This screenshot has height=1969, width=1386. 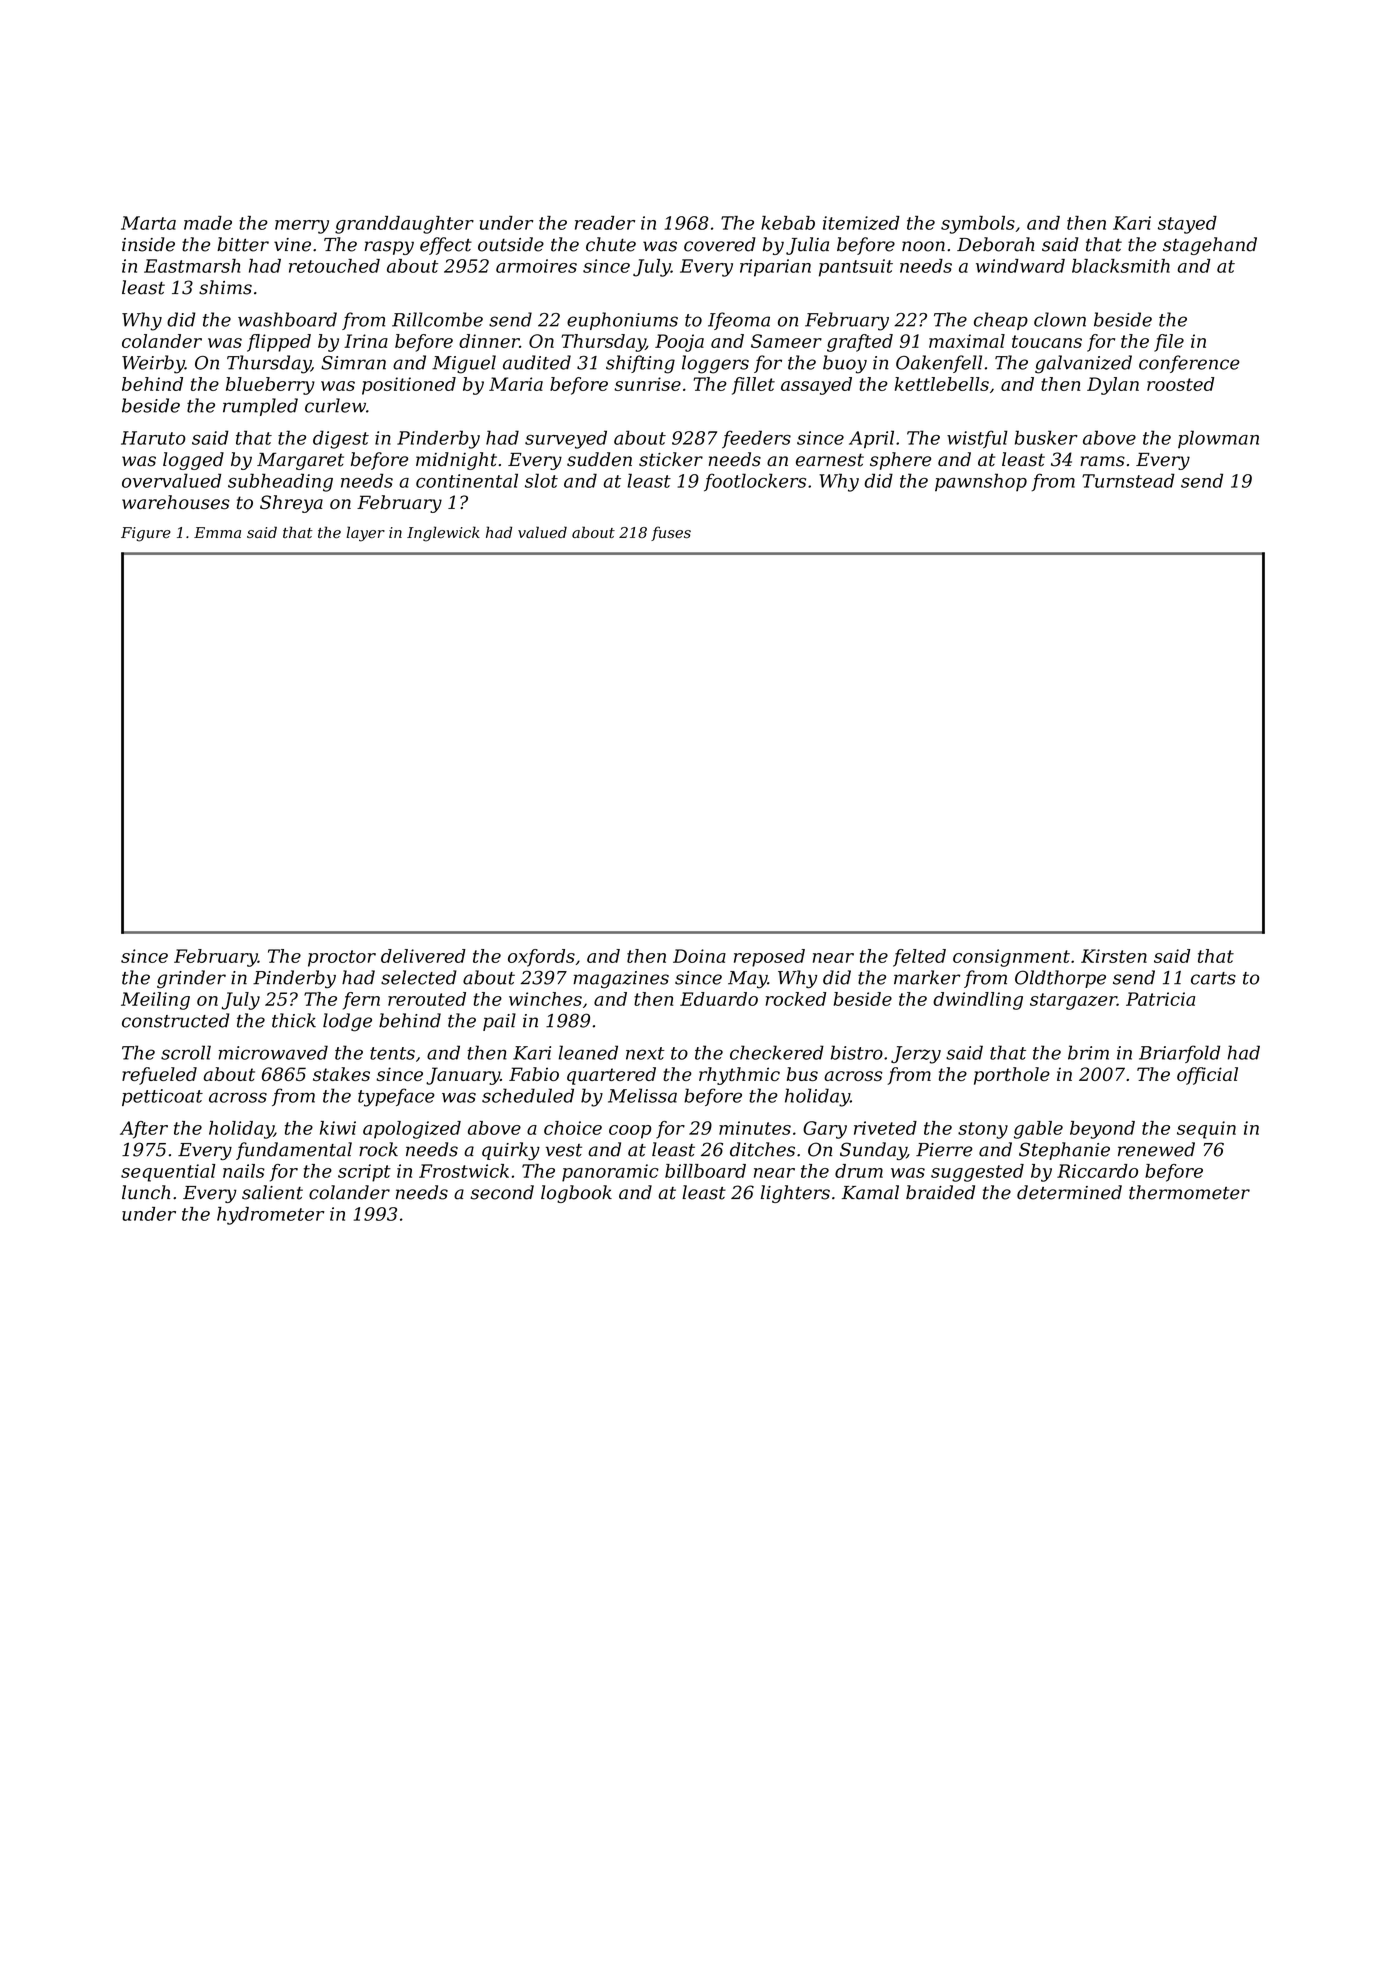 What do you see at coordinates (443, 534) in the screenshot?
I see `Inglewick` at bounding box center [443, 534].
